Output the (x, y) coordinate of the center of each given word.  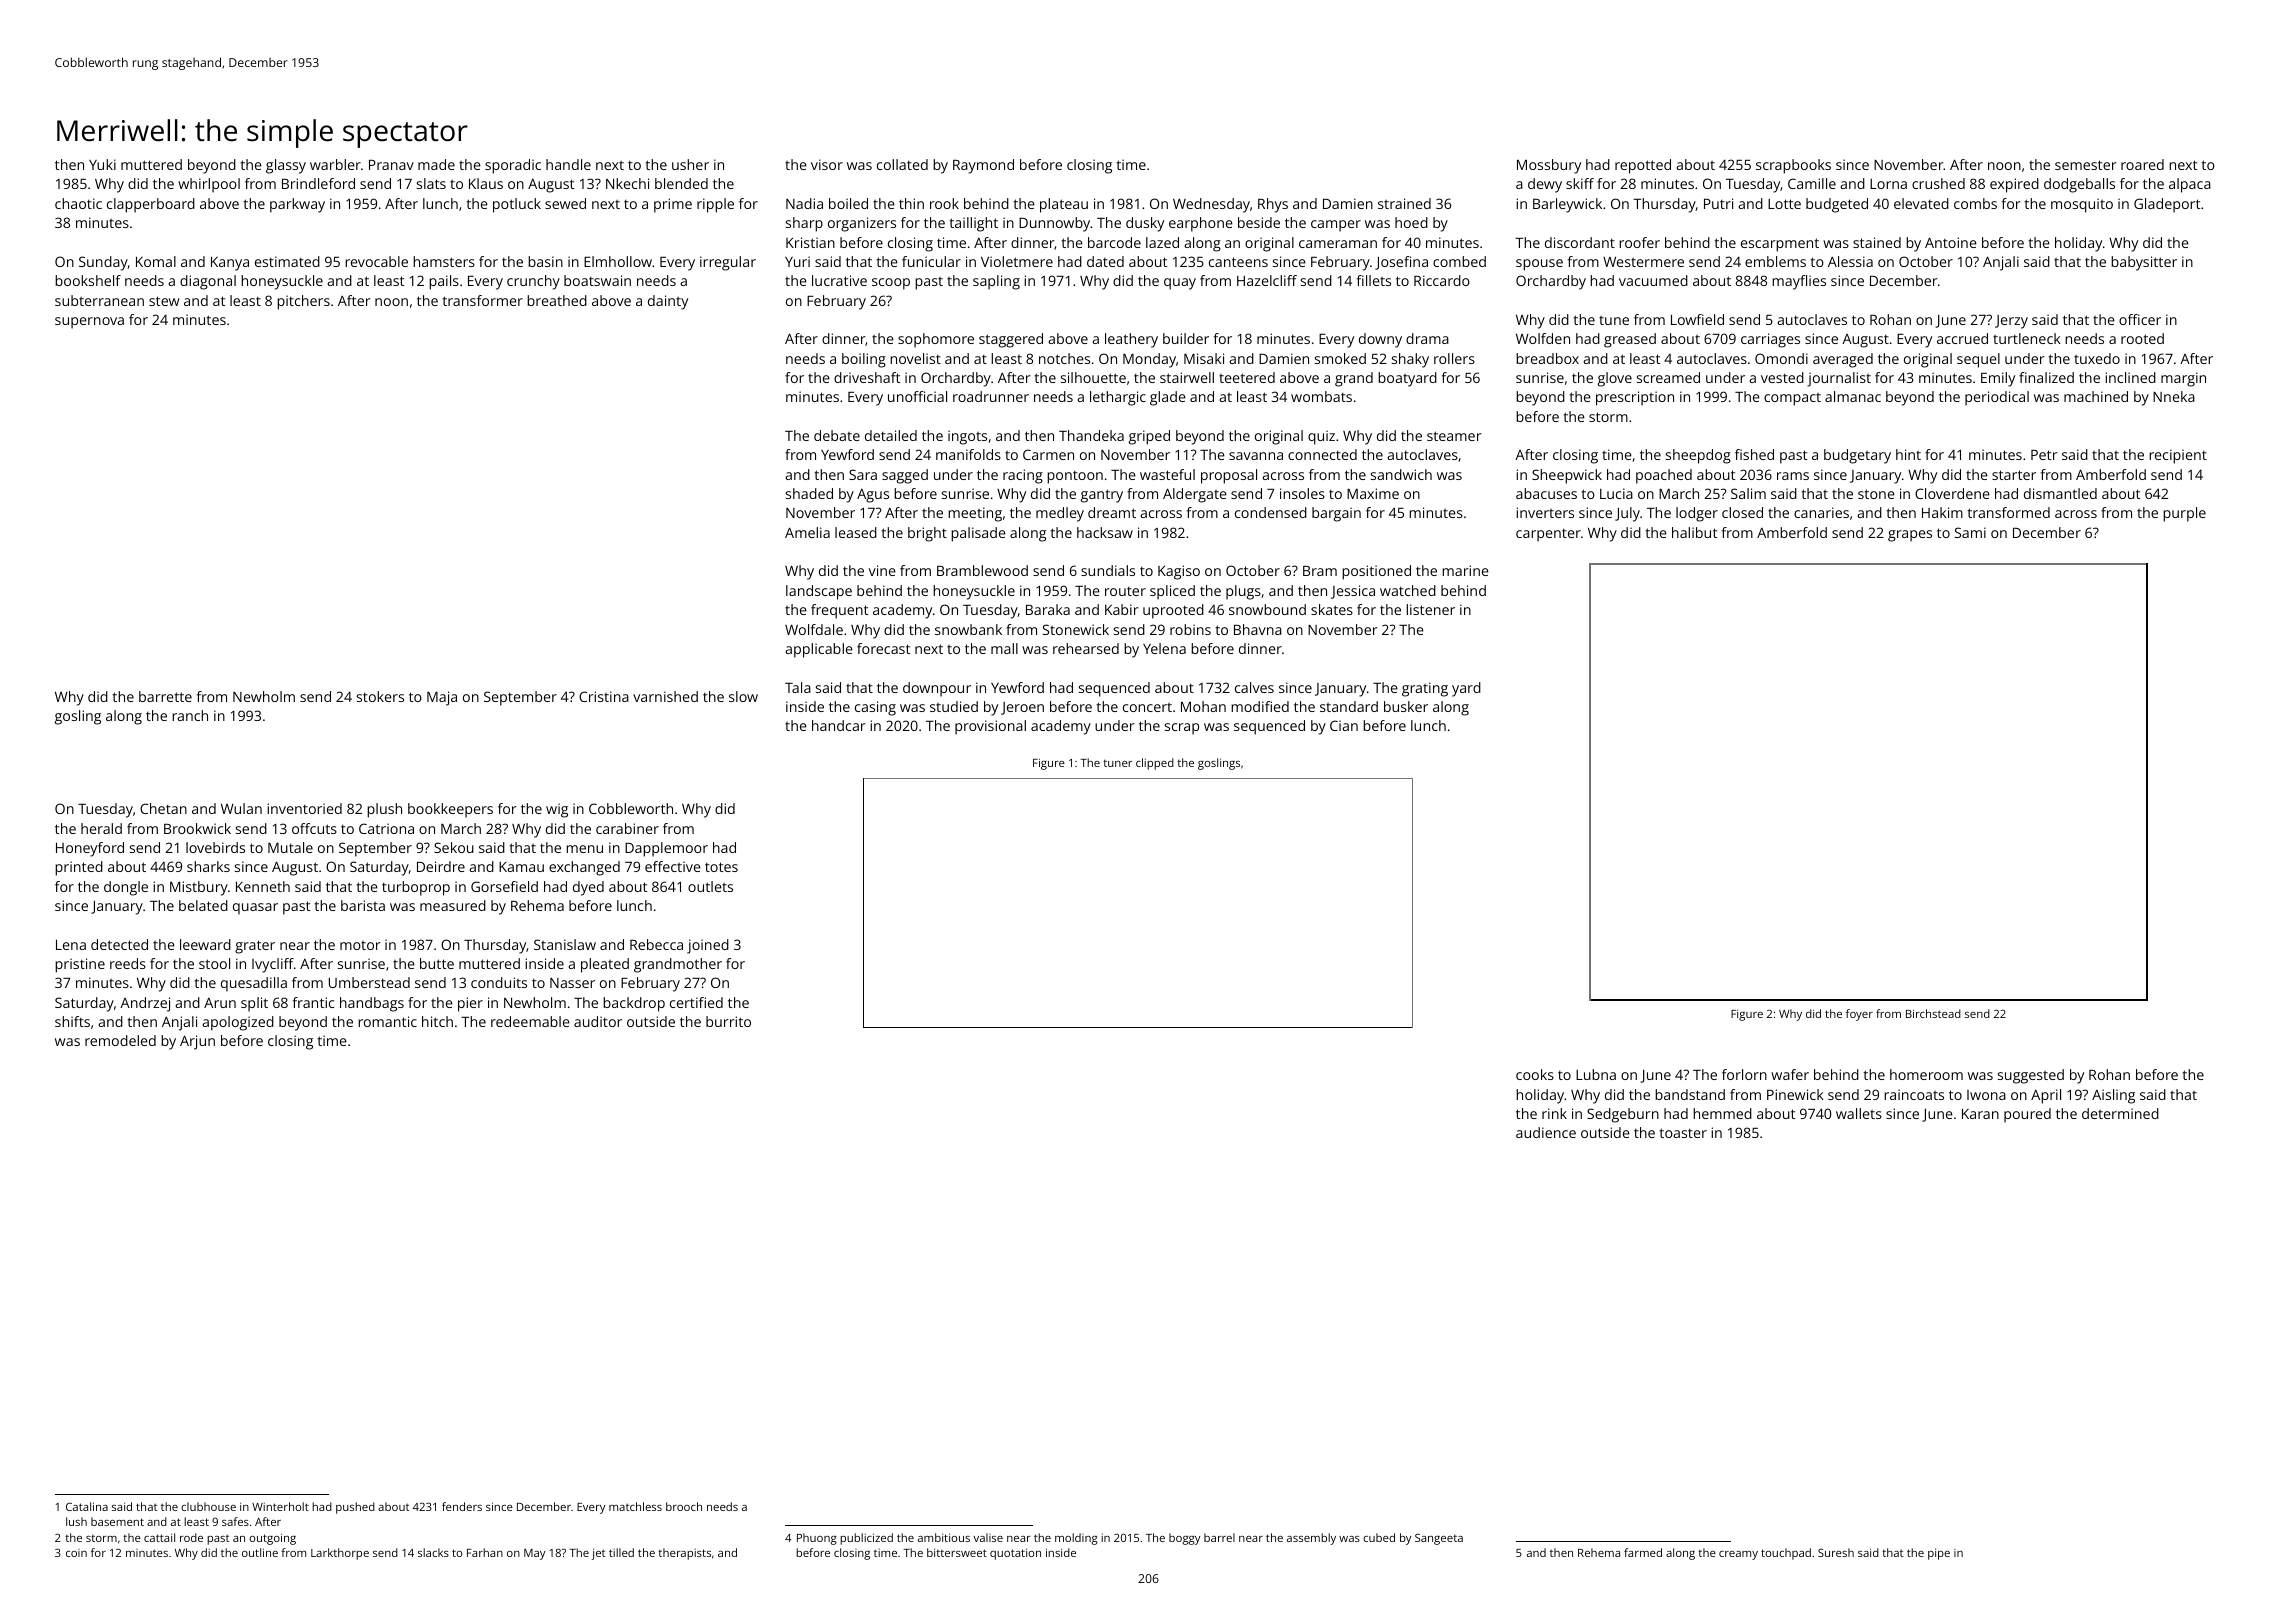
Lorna (1888, 184)
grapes (1910, 536)
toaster (1683, 1133)
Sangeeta (1439, 1539)
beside (1259, 222)
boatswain (597, 280)
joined (708, 946)
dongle (126, 888)
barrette (165, 696)
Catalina (87, 1506)
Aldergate (1195, 495)
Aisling (2113, 1096)
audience (1546, 1132)
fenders (462, 1506)
